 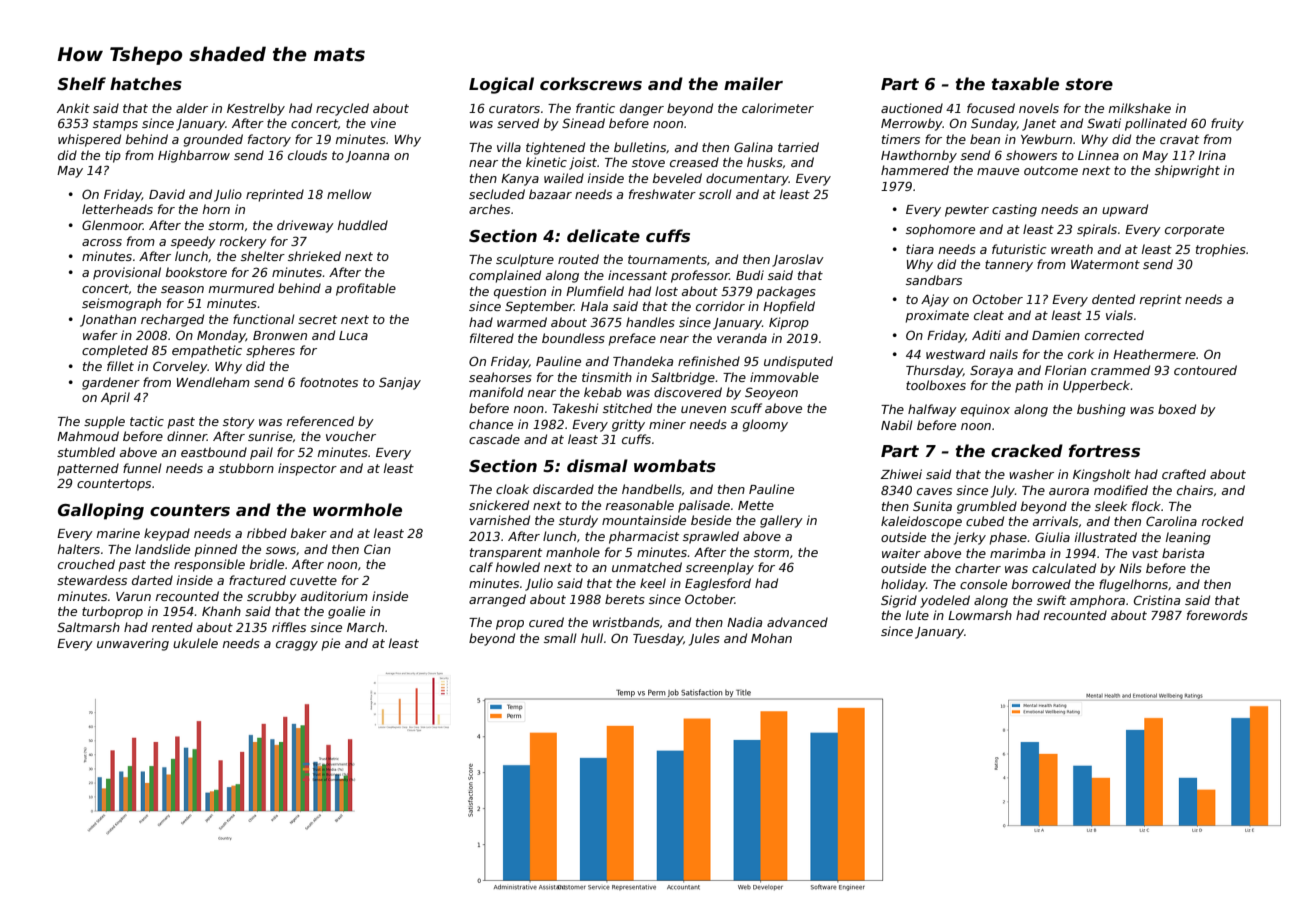 What do you see at coordinates (1177, 409) in the screenshot?
I see `boxed` at bounding box center [1177, 409].
